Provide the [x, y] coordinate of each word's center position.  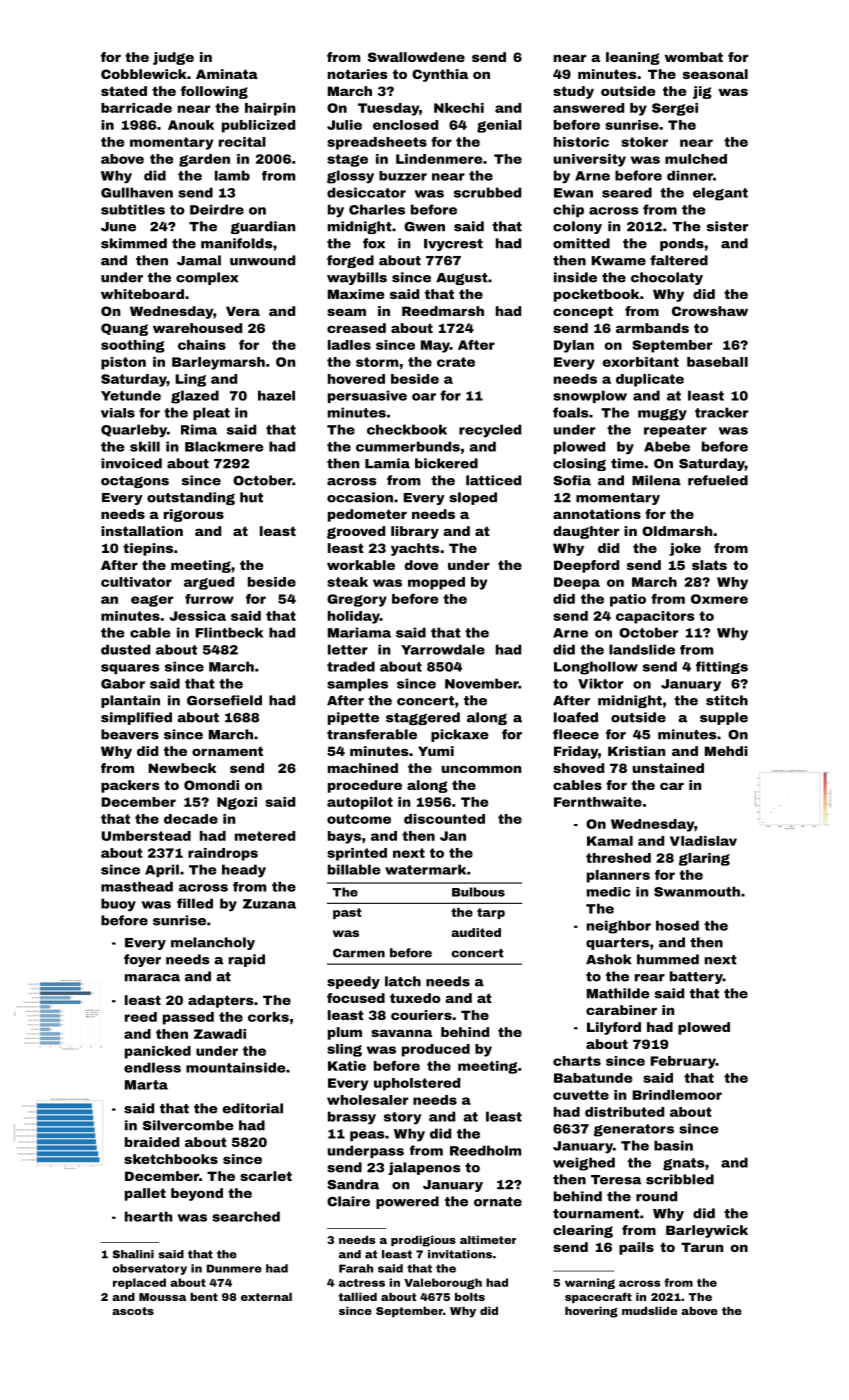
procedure [365, 786]
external [266, 1296]
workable [361, 565]
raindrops [223, 854]
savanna [401, 1033]
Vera [243, 311]
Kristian [636, 751]
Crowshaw [710, 311]
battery [696, 977]
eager [152, 601]
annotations [597, 514]
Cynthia [440, 75]
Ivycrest [453, 245]
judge [173, 58]
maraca [152, 978]
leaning [633, 58]
